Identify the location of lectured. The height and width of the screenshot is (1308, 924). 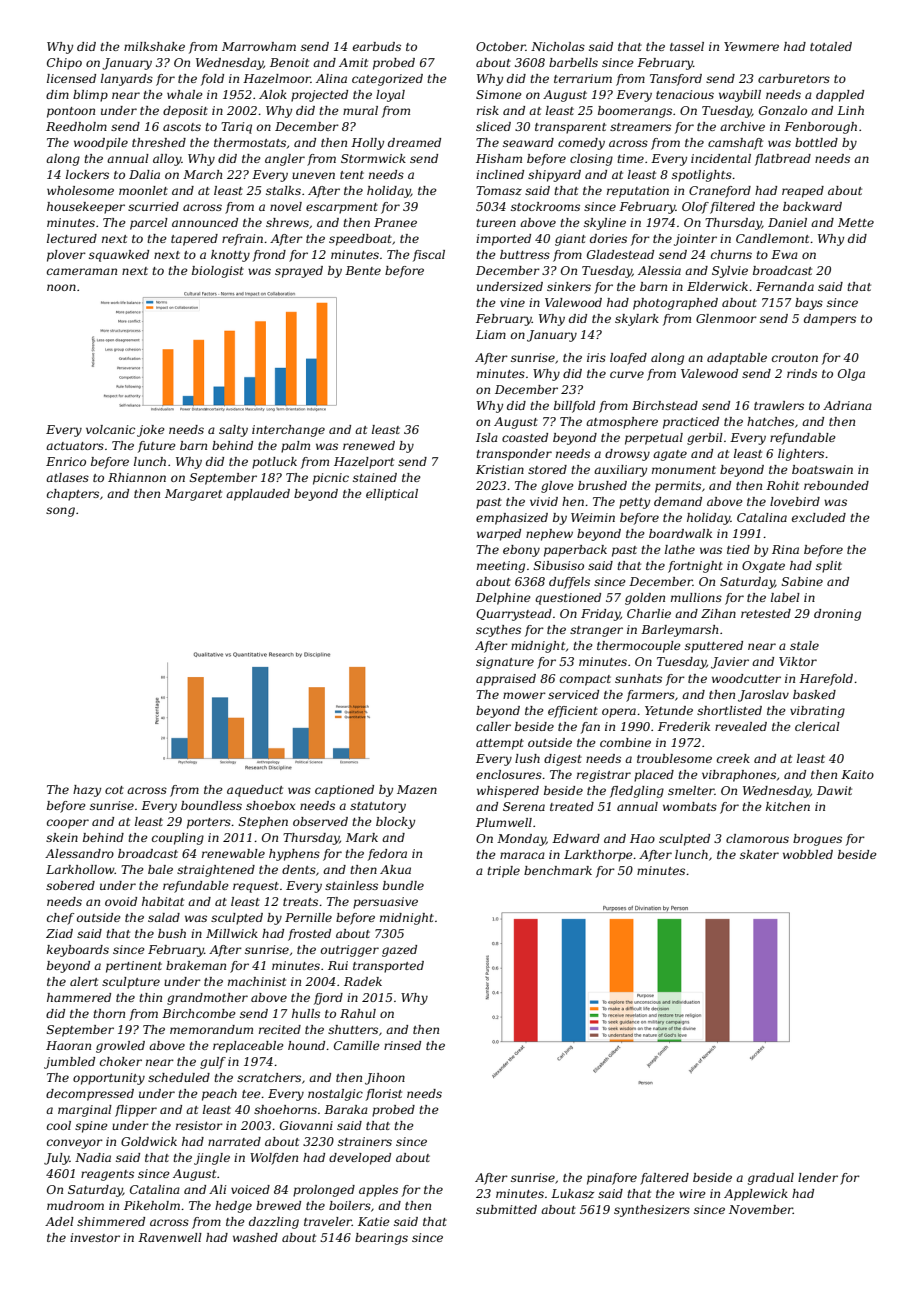
(72, 238).
